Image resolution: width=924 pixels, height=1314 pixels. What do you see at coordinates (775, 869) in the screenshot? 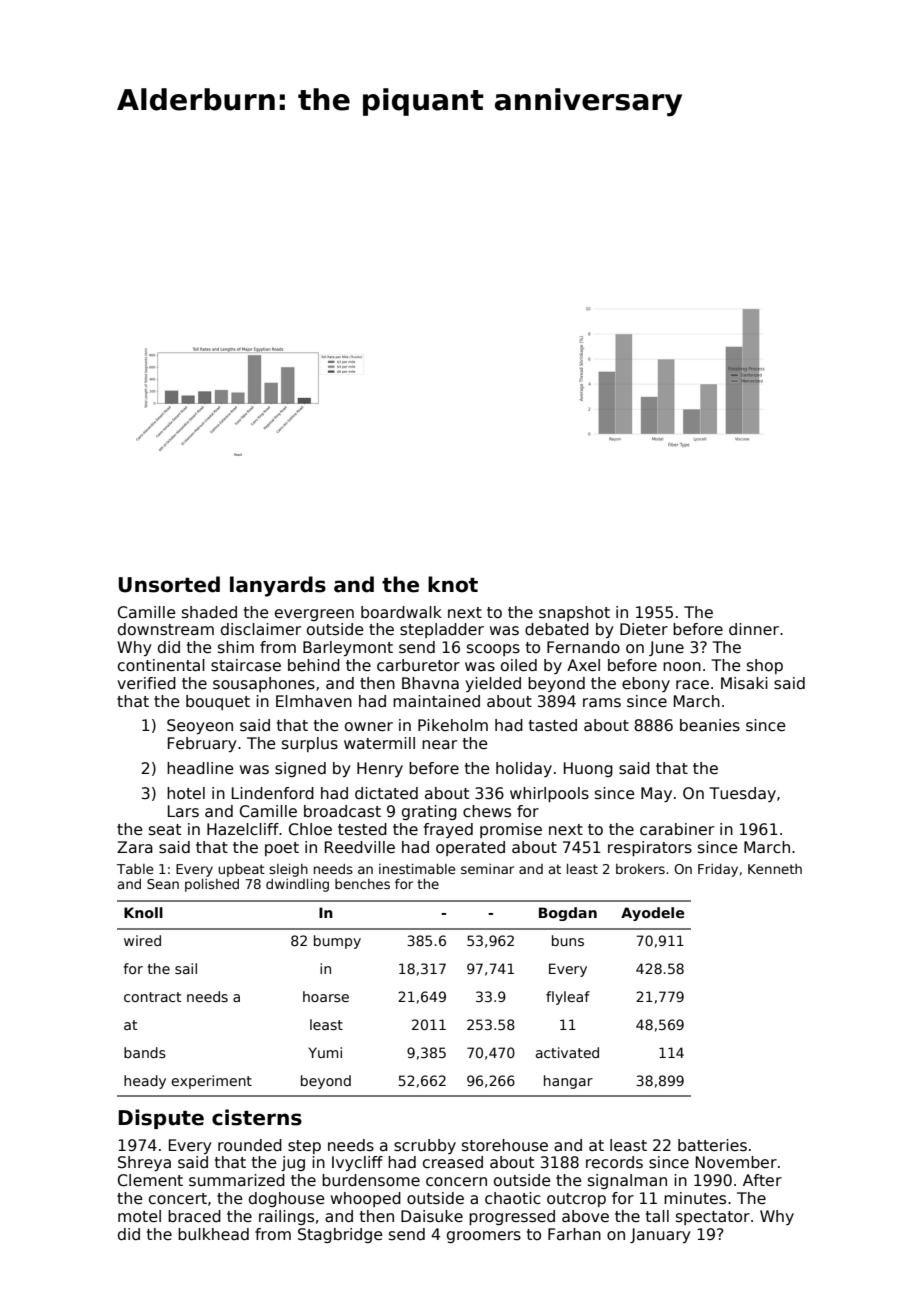
I see `Kenneth` at bounding box center [775, 869].
